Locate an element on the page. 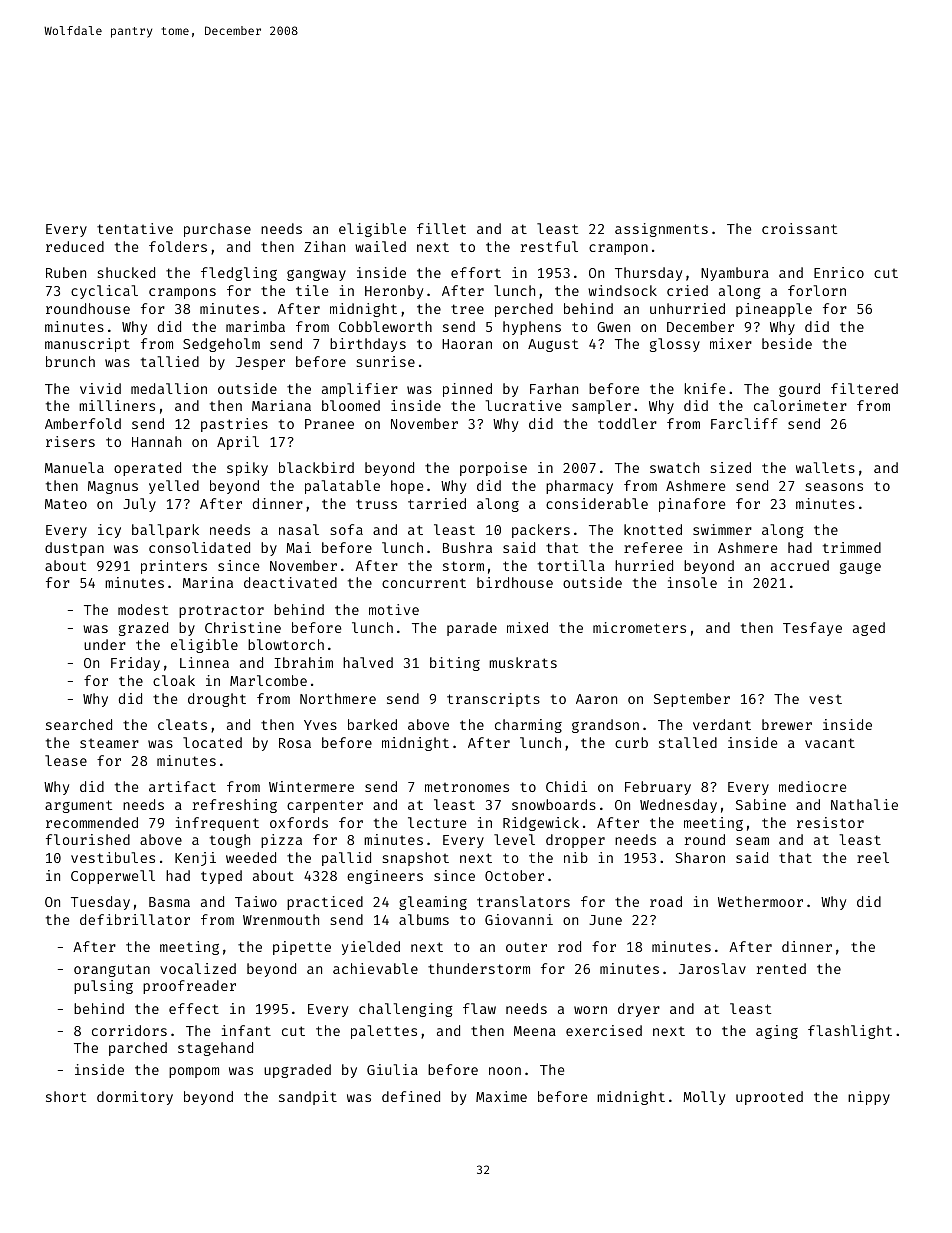  manuscript is located at coordinates (87, 345).
